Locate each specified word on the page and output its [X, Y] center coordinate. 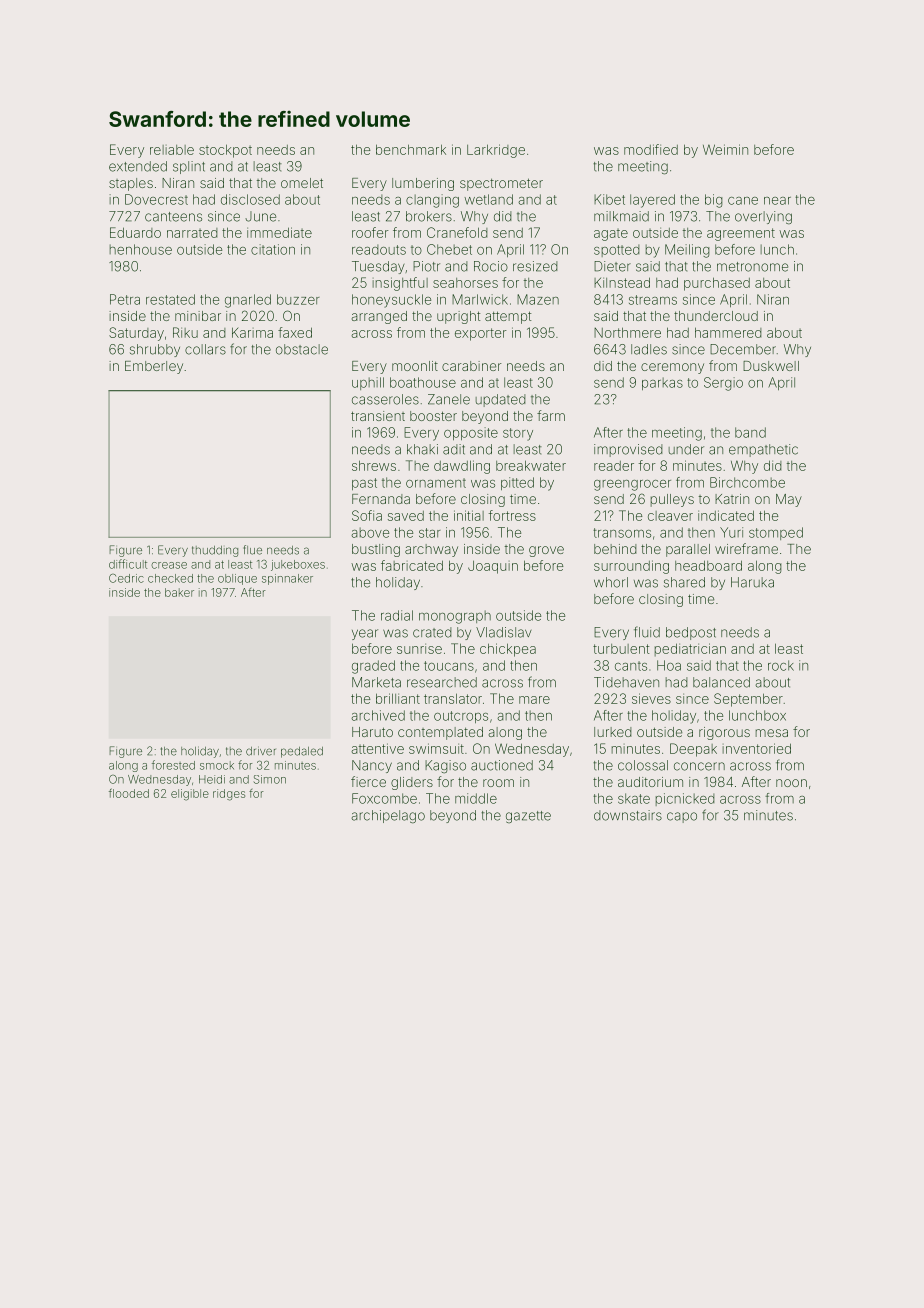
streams [653, 300]
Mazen [538, 299]
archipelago [388, 816]
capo [682, 817]
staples [131, 184]
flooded [129, 793]
